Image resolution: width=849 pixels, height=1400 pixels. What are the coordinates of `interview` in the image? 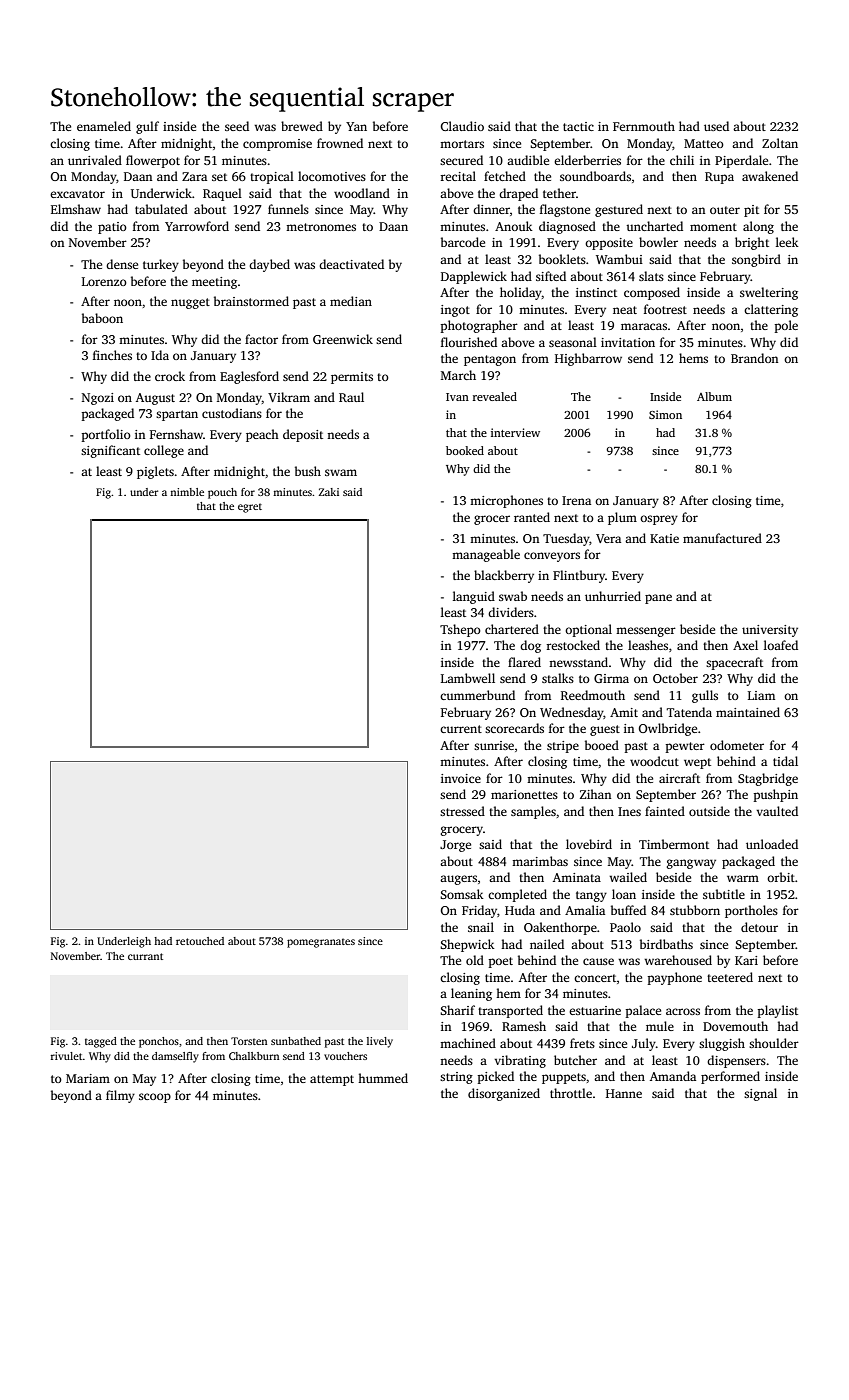 It's located at (515, 432).
